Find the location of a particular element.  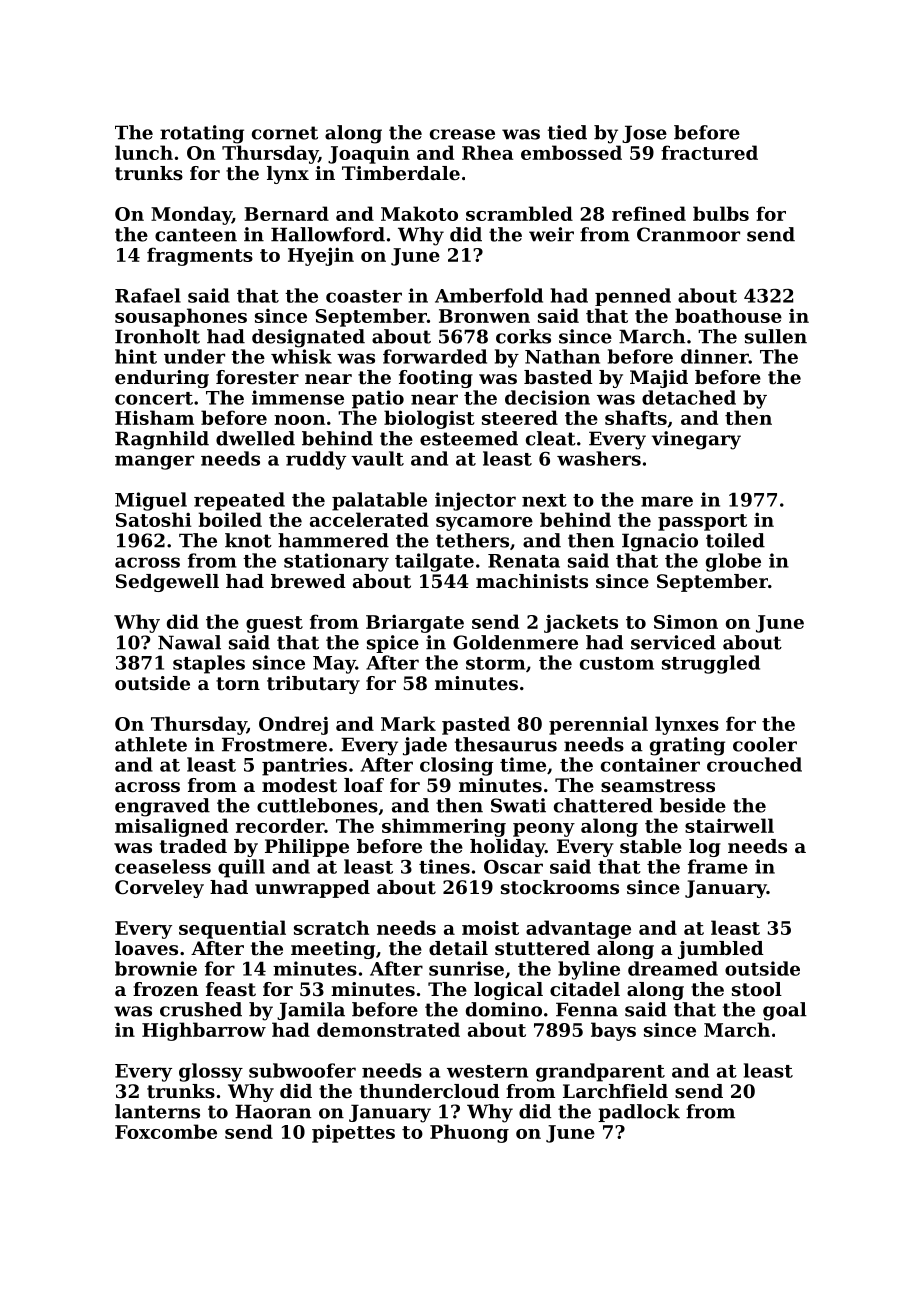

padlock is located at coordinates (639, 1113).
